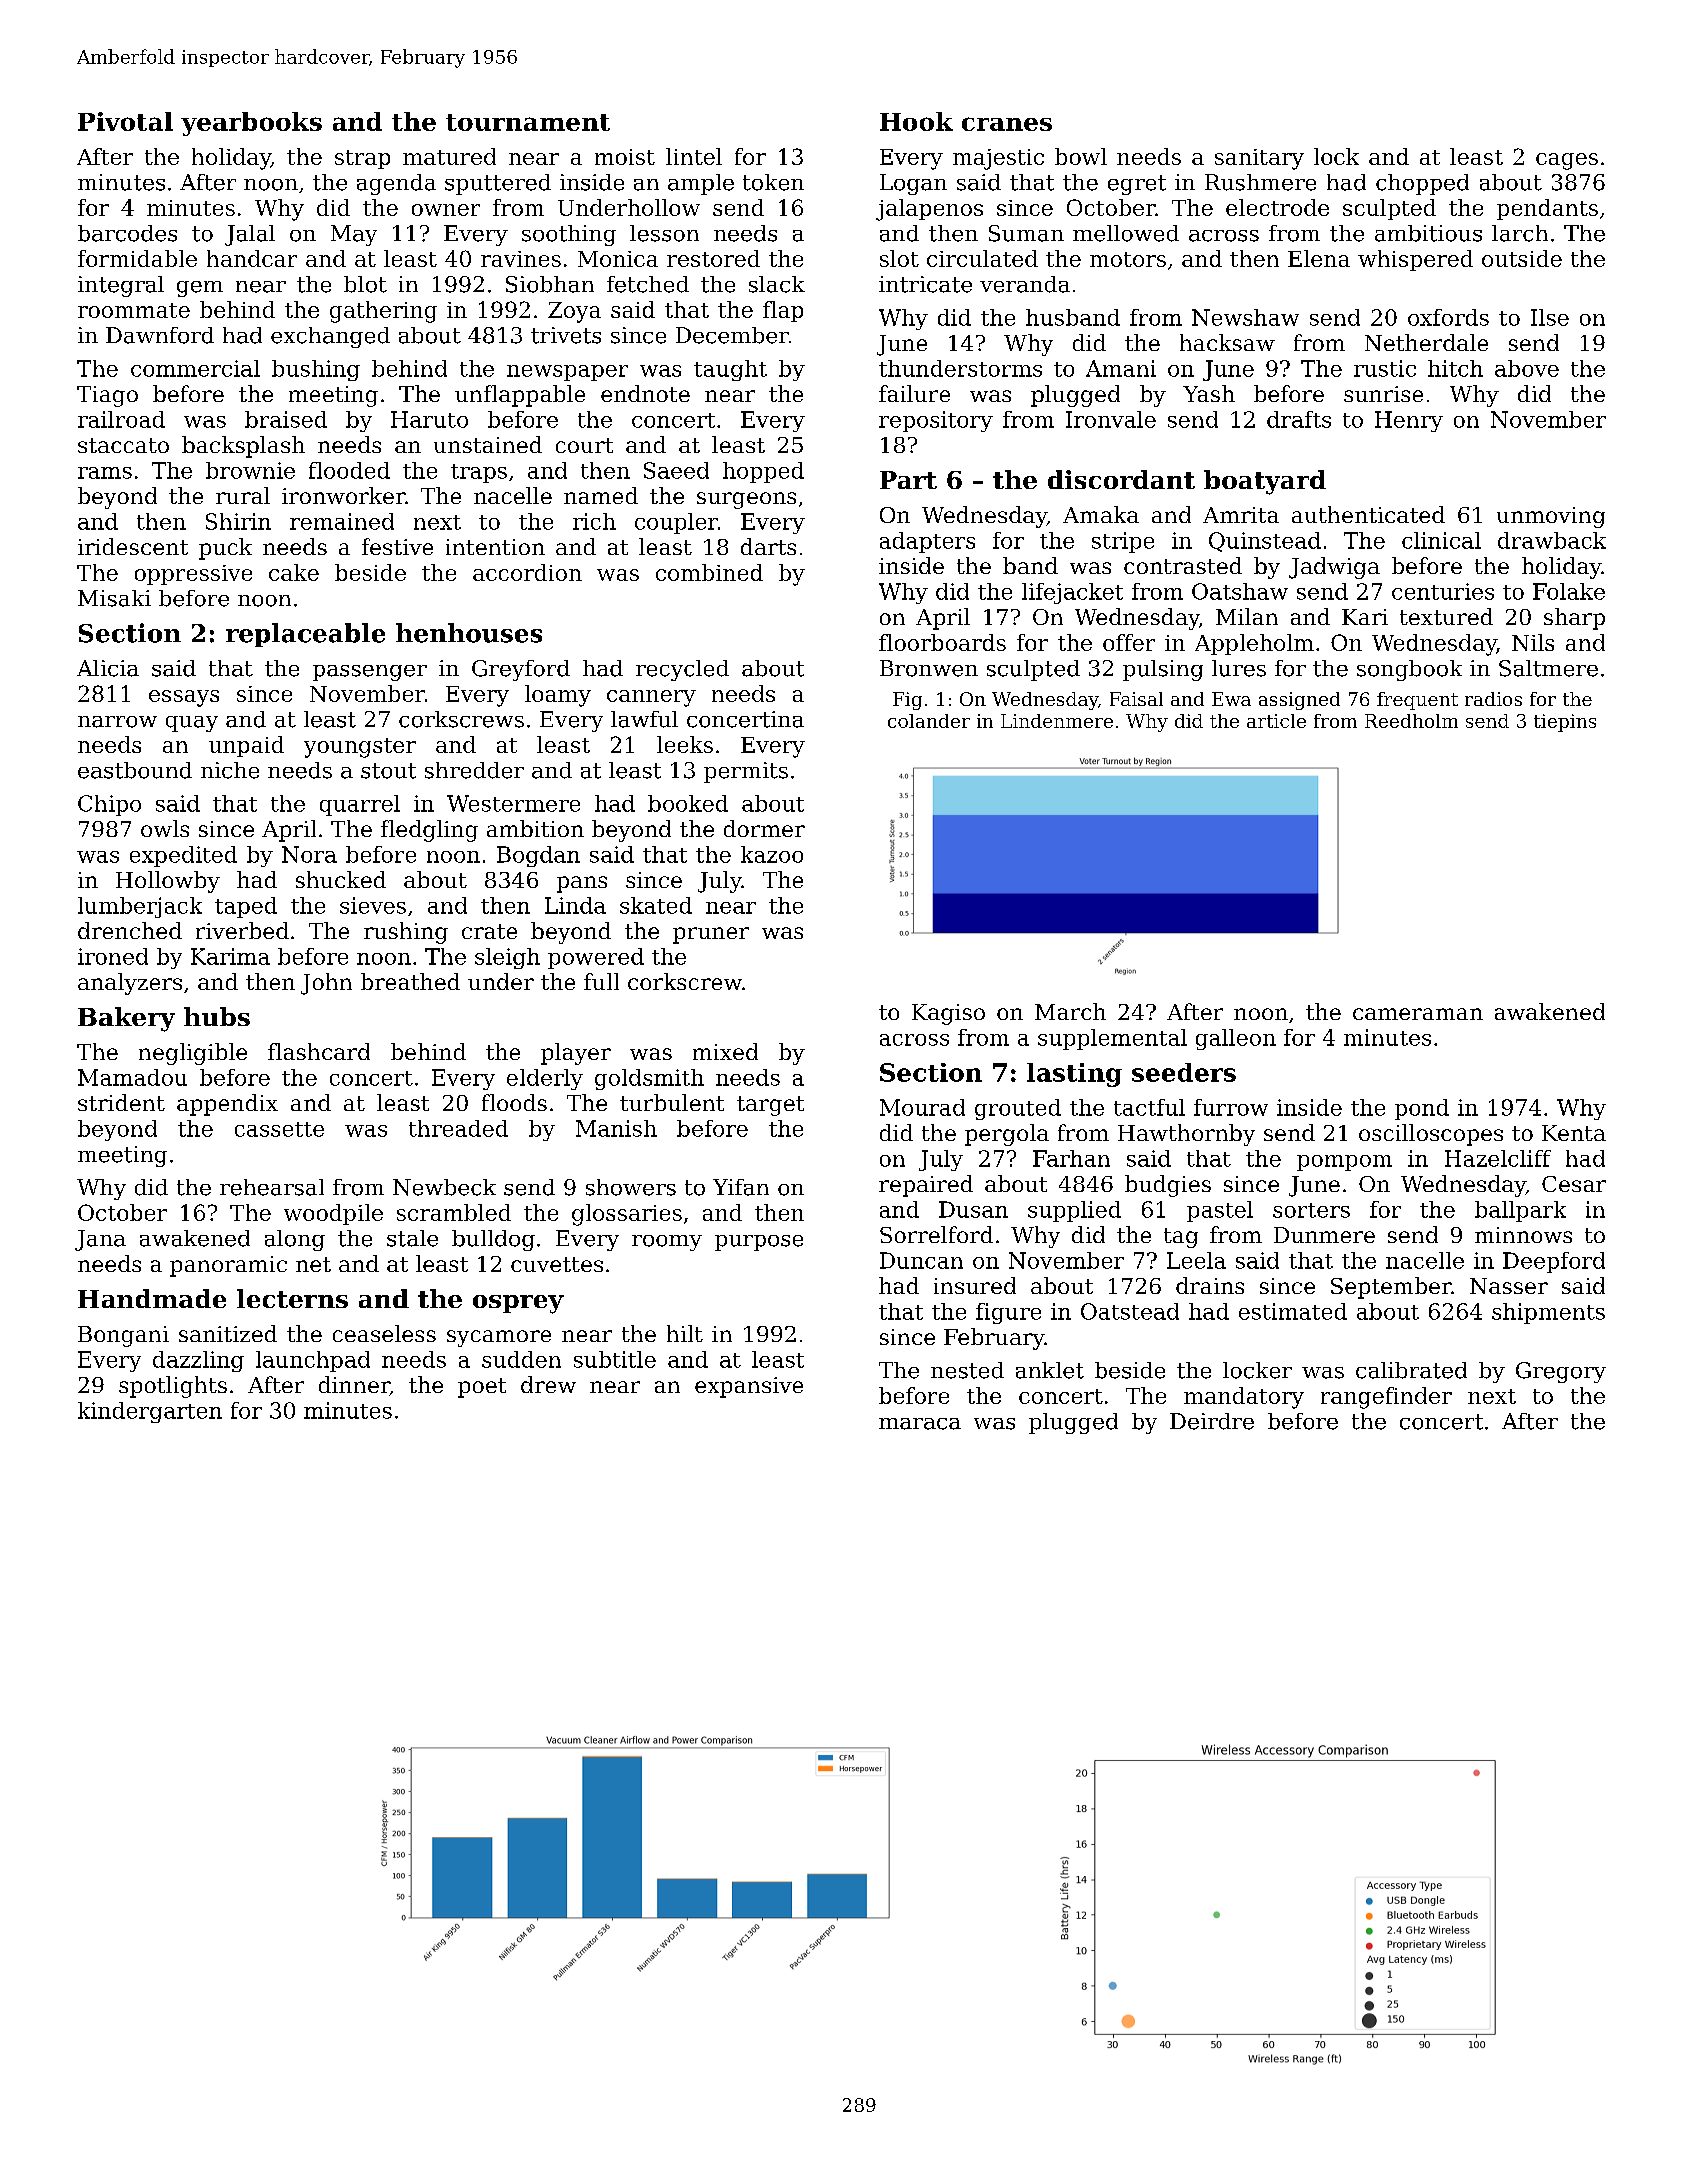 Image resolution: width=1683 pixels, height=2178 pixels. What do you see at coordinates (528, 122) in the screenshot?
I see `tournament` at bounding box center [528, 122].
